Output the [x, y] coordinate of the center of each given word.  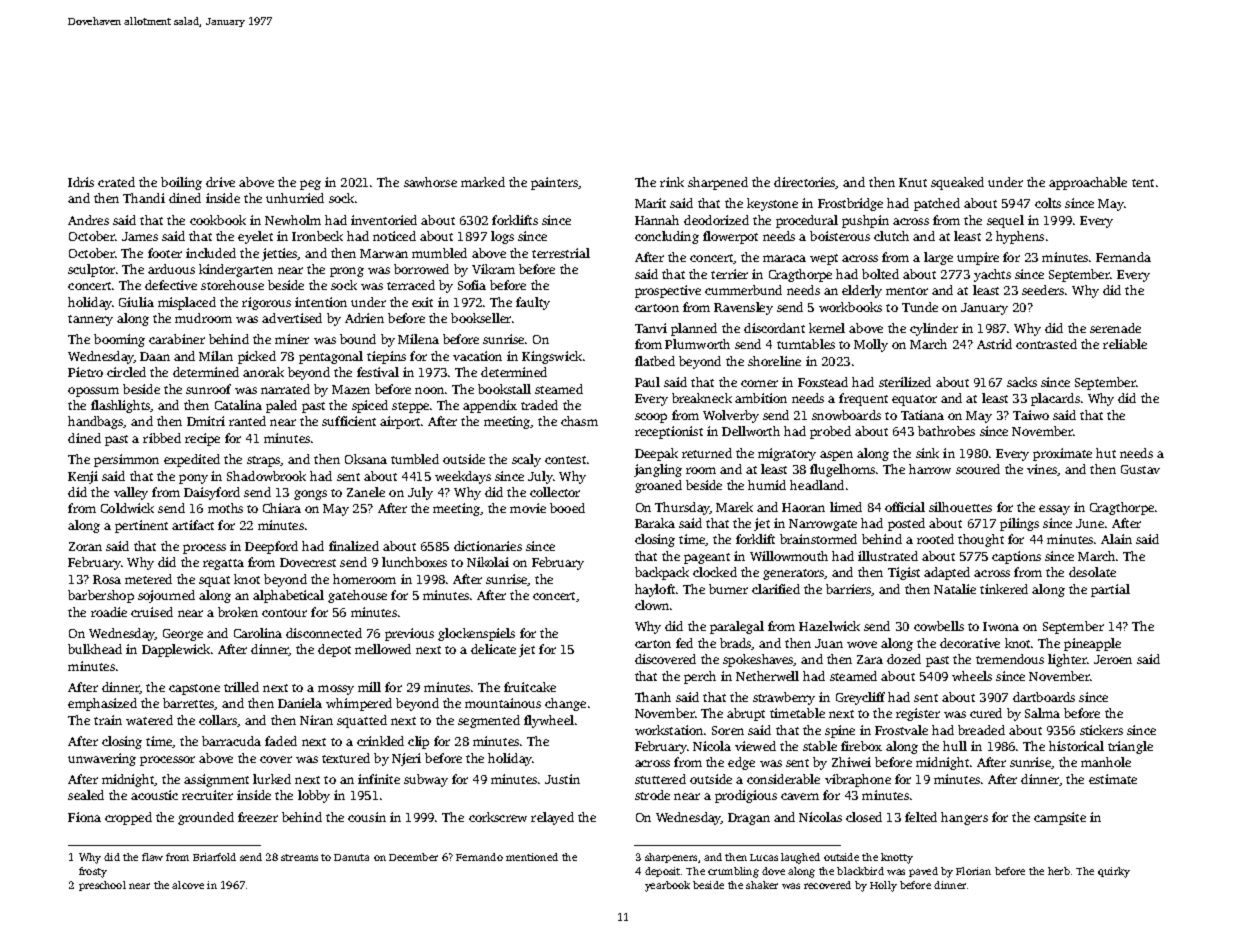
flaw [152, 857]
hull [955, 746]
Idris [81, 182]
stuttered [660, 779]
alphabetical [288, 596]
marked [483, 182]
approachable [1088, 183]
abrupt [746, 714]
